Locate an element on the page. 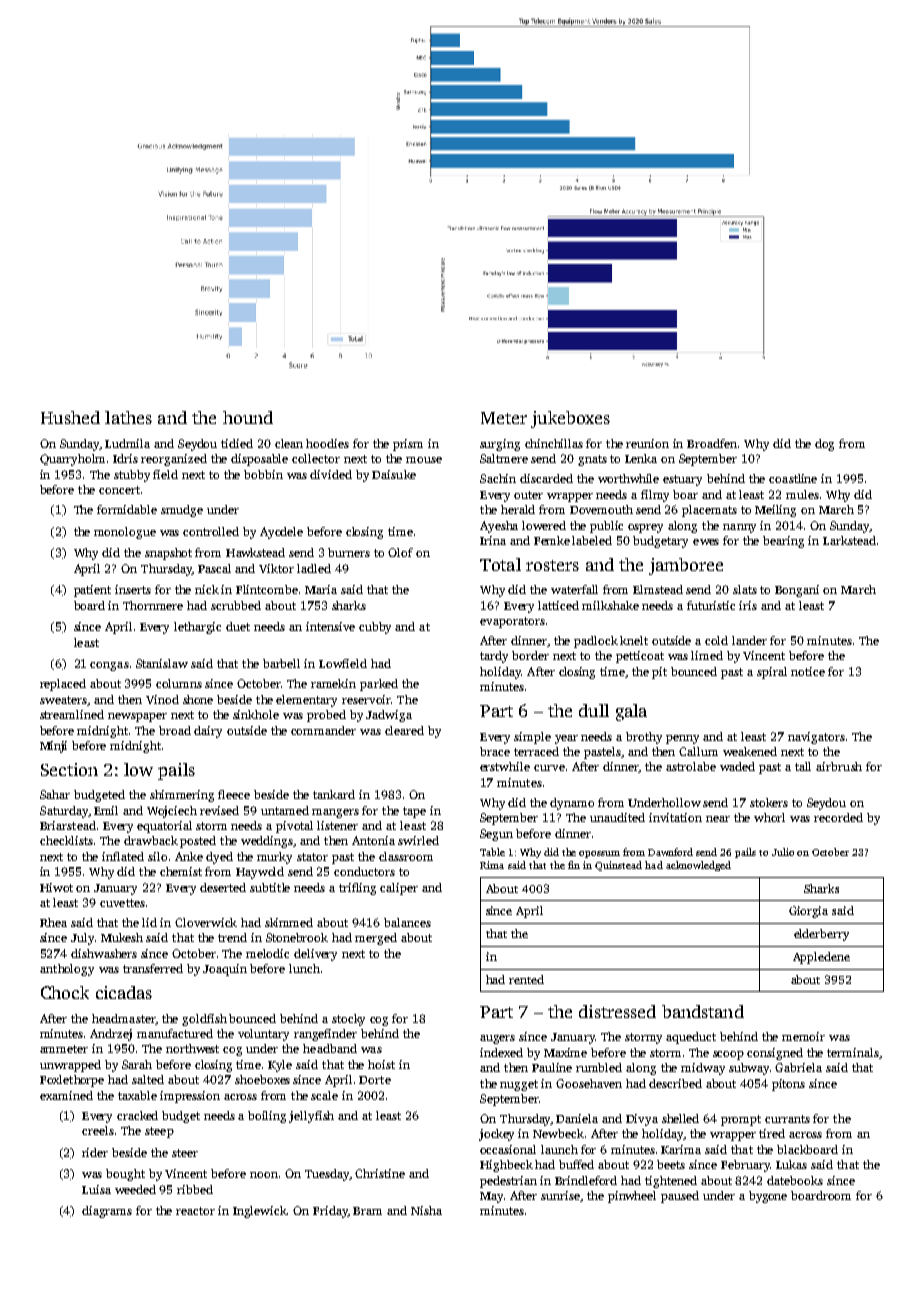 The width and height of the image is (924, 1308). near is located at coordinates (718, 819).
